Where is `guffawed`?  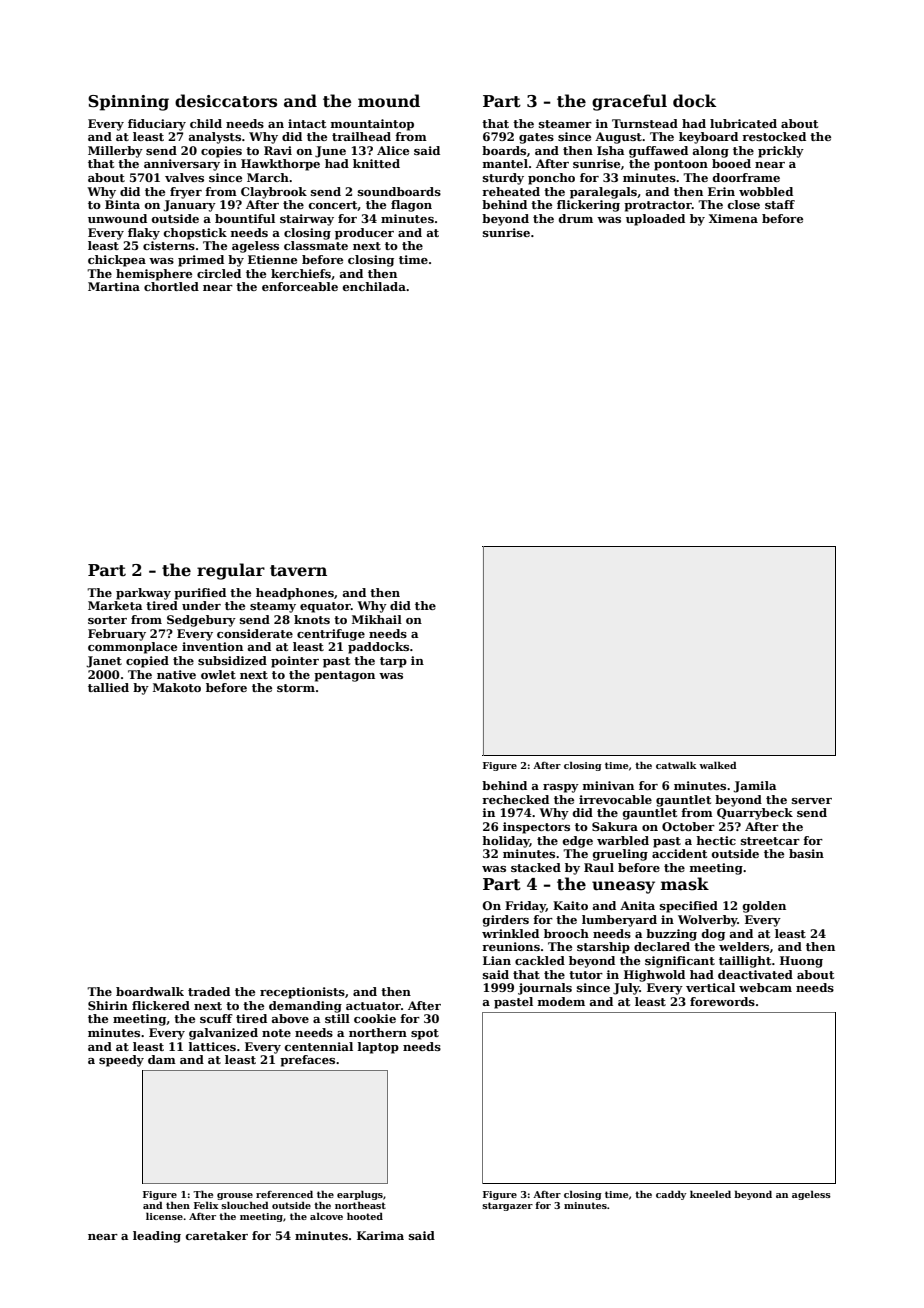
guffawed is located at coordinates (658, 152).
